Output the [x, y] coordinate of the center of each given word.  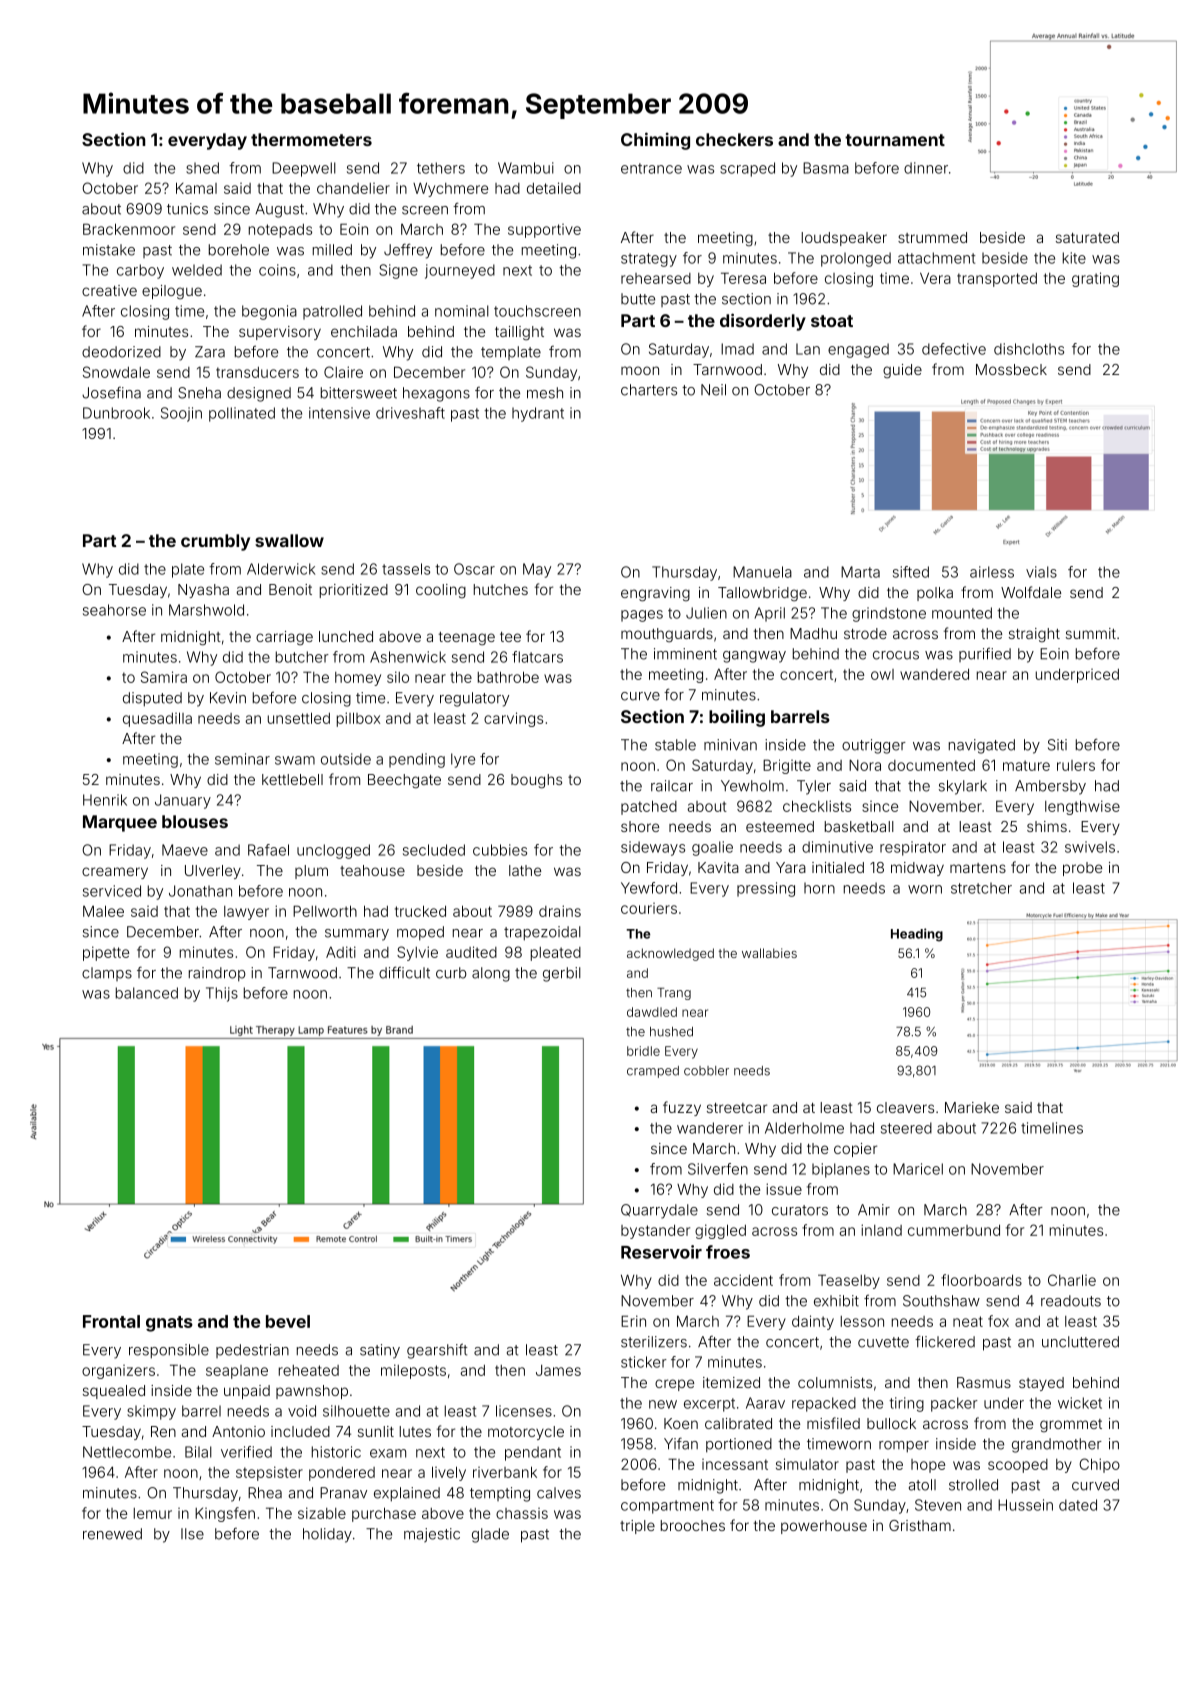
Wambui [526, 168]
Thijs [222, 994]
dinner [926, 168]
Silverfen [718, 1169]
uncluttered [1080, 1342]
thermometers [311, 139]
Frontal [111, 1321]
